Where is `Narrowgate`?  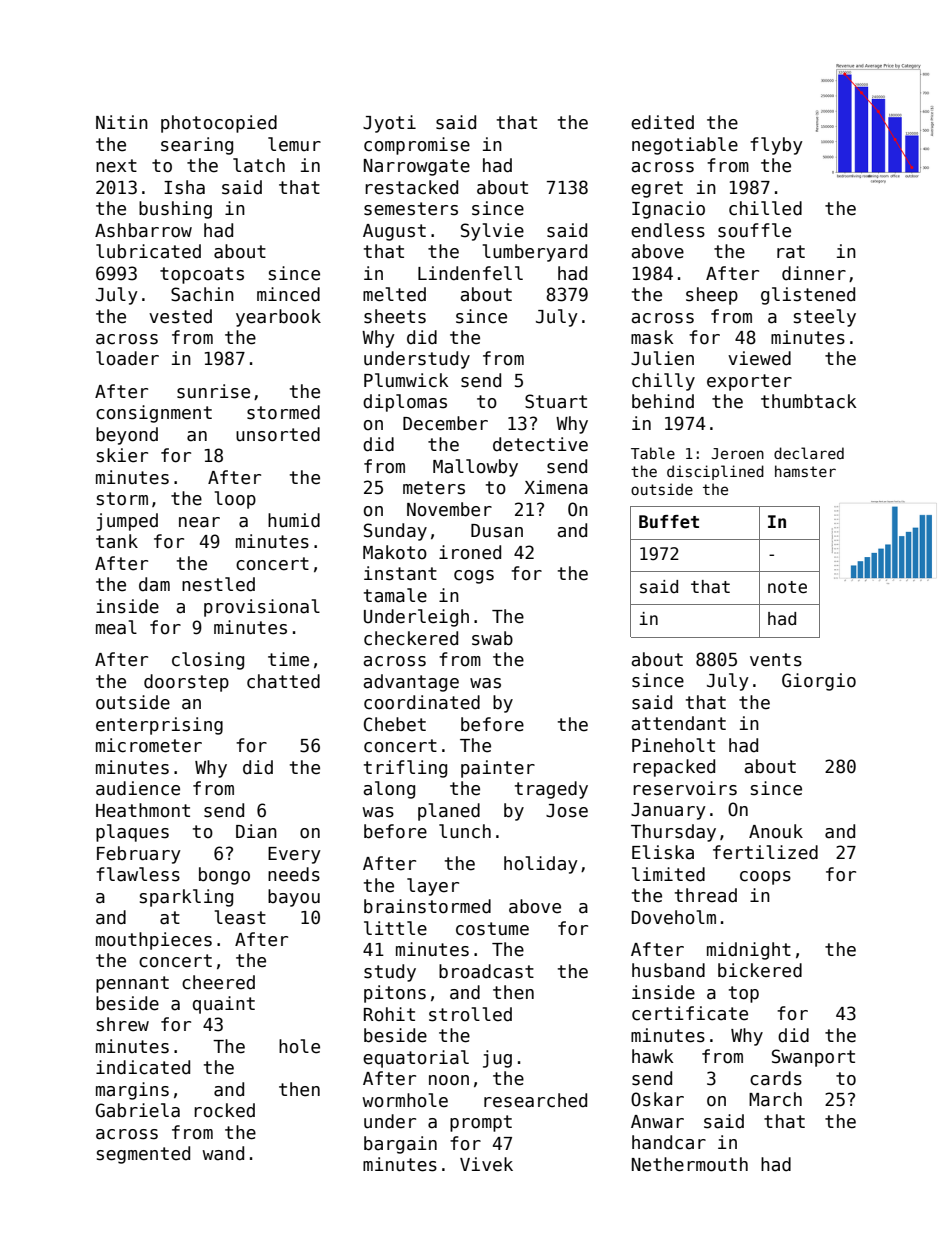
Narrowgate is located at coordinates (417, 167).
